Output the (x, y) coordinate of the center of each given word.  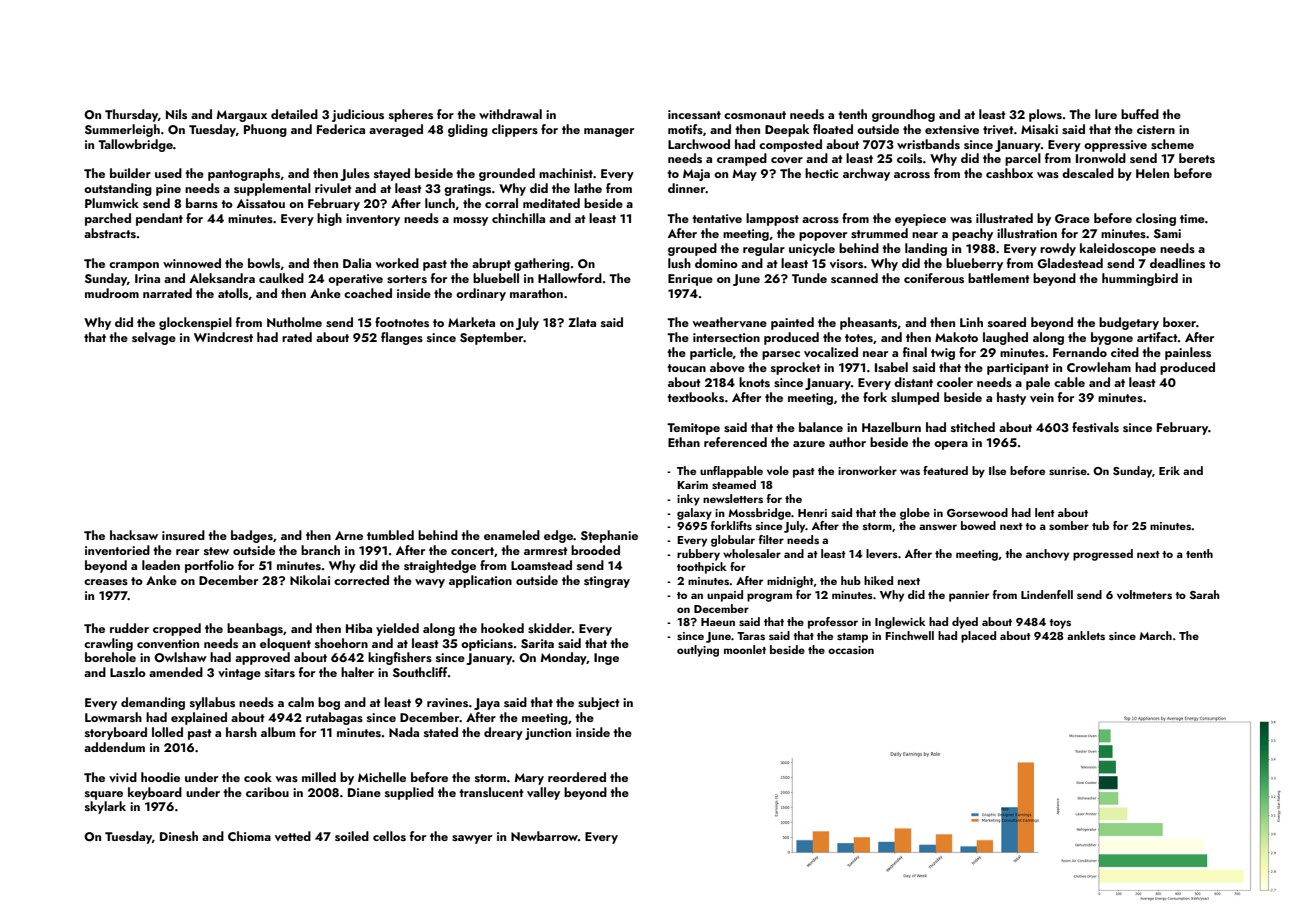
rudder (129, 628)
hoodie (160, 777)
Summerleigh (122, 130)
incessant (694, 114)
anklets (1086, 635)
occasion (851, 650)
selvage (154, 338)
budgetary (1129, 323)
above (727, 367)
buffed (1140, 114)
